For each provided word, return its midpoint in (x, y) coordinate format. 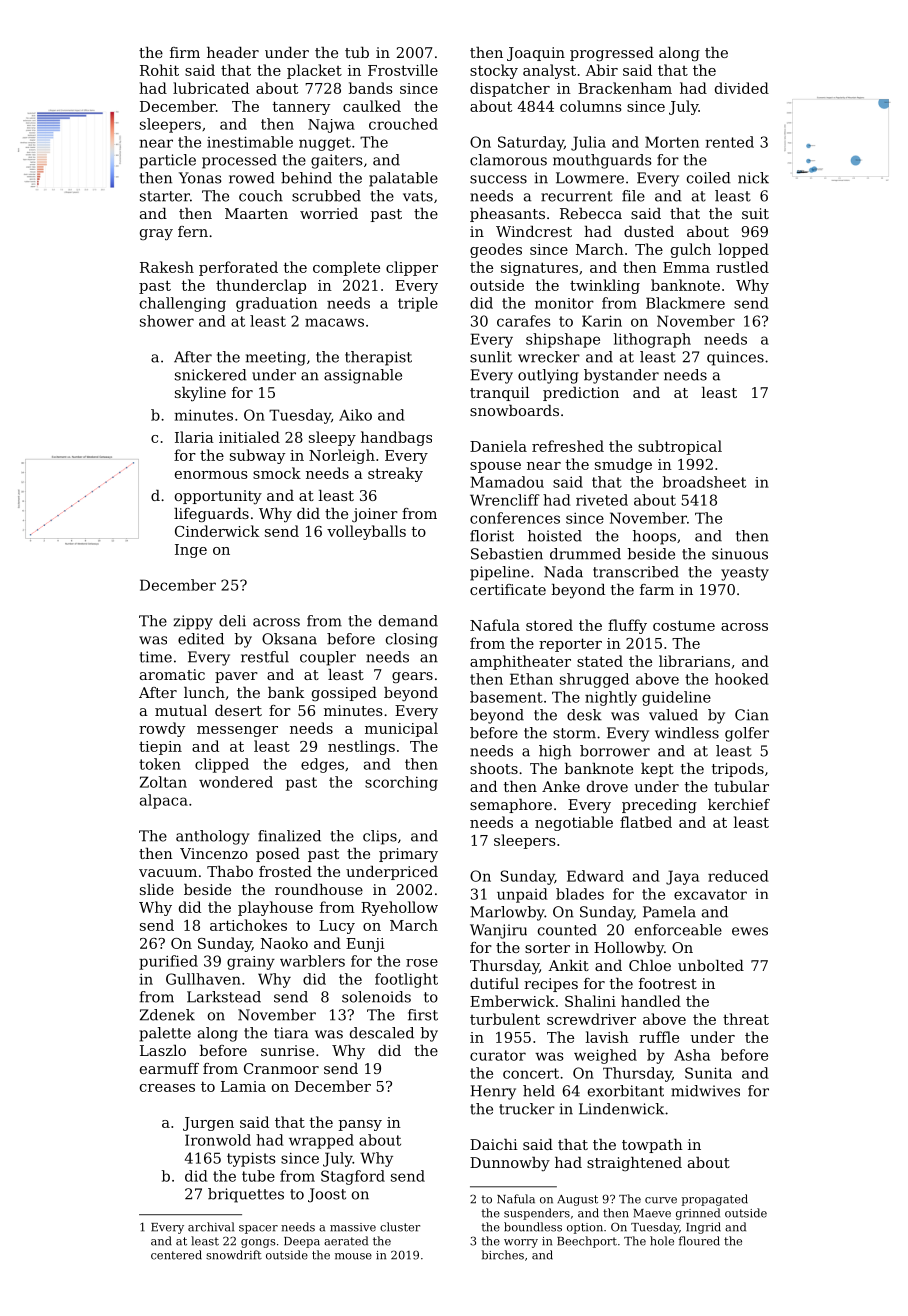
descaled (382, 1033)
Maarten (256, 213)
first (423, 1015)
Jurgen (208, 1124)
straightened (634, 1164)
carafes (524, 321)
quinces (735, 358)
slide (157, 889)
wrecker (549, 357)
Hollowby (629, 949)
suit (755, 213)
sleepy (332, 438)
